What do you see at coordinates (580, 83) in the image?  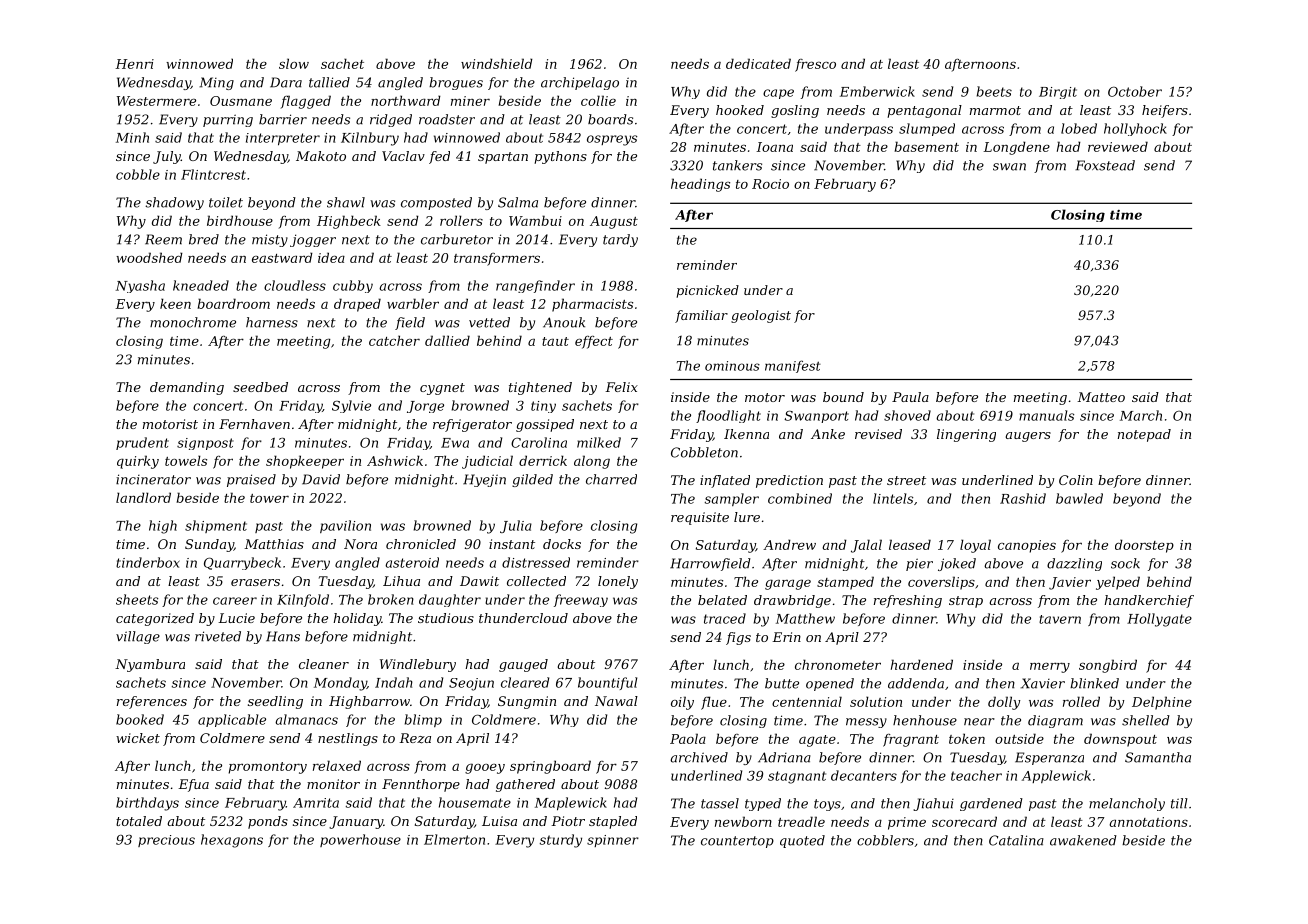 I see `archipelago` at bounding box center [580, 83].
